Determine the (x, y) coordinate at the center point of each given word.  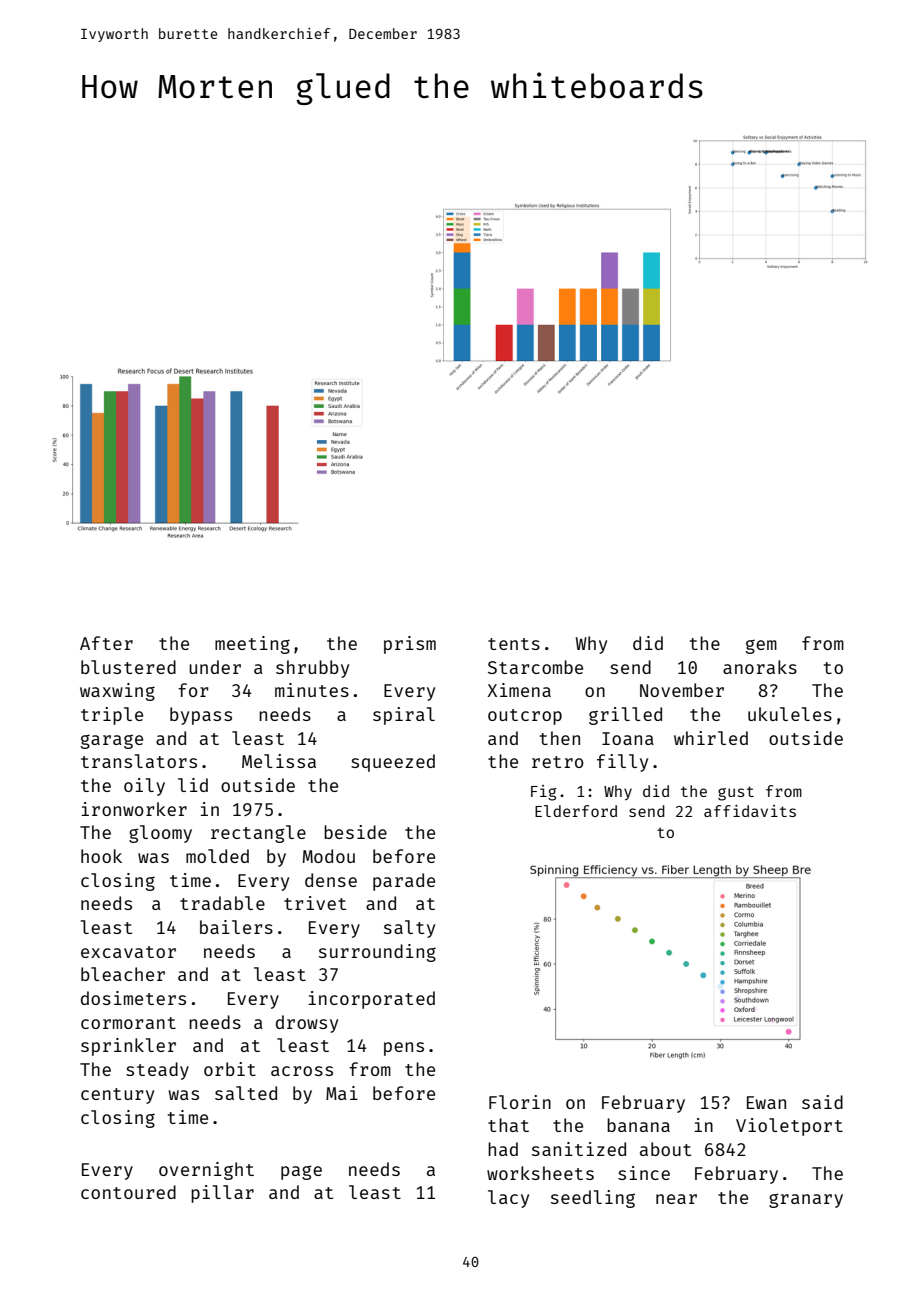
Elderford (576, 811)
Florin (520, 1102)
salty (409, 929)
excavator (128, 952)
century (117, 1096)
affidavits (750, 811)
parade (404, 882)
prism (410, 645)
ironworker (134, 809)
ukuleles (790, 714)
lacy (508, 1199)
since (644, 1173)
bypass (201, 716)
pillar (222, 1194)
